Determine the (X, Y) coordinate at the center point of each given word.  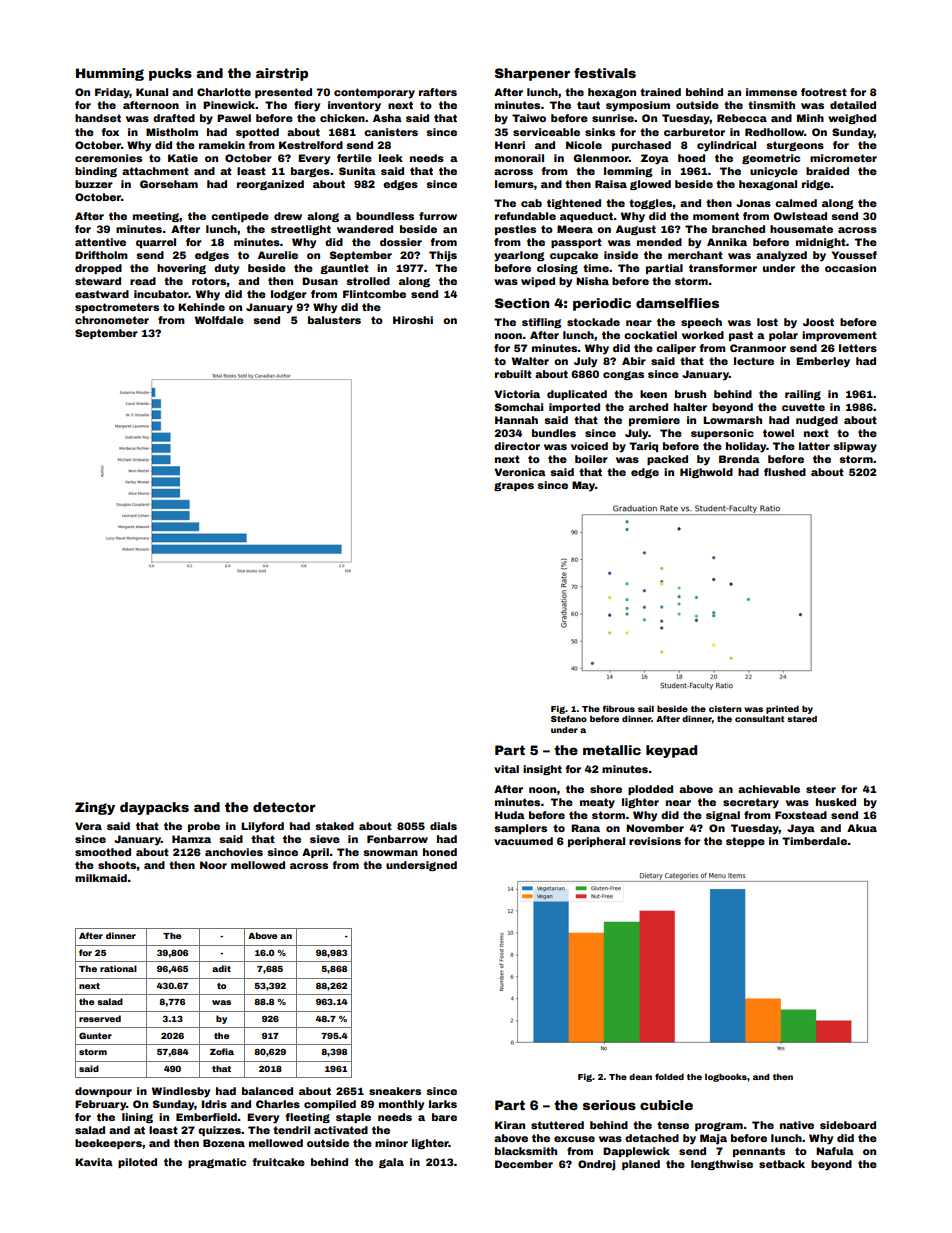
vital (506, 769)
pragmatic (217, 1163)
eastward (102, 294)
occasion (850, 268)
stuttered (557, 1125)
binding (96, 172)
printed (782, 709)
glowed (650, 185)
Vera (88, 826)
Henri (510, 145)
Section (522, 303)
